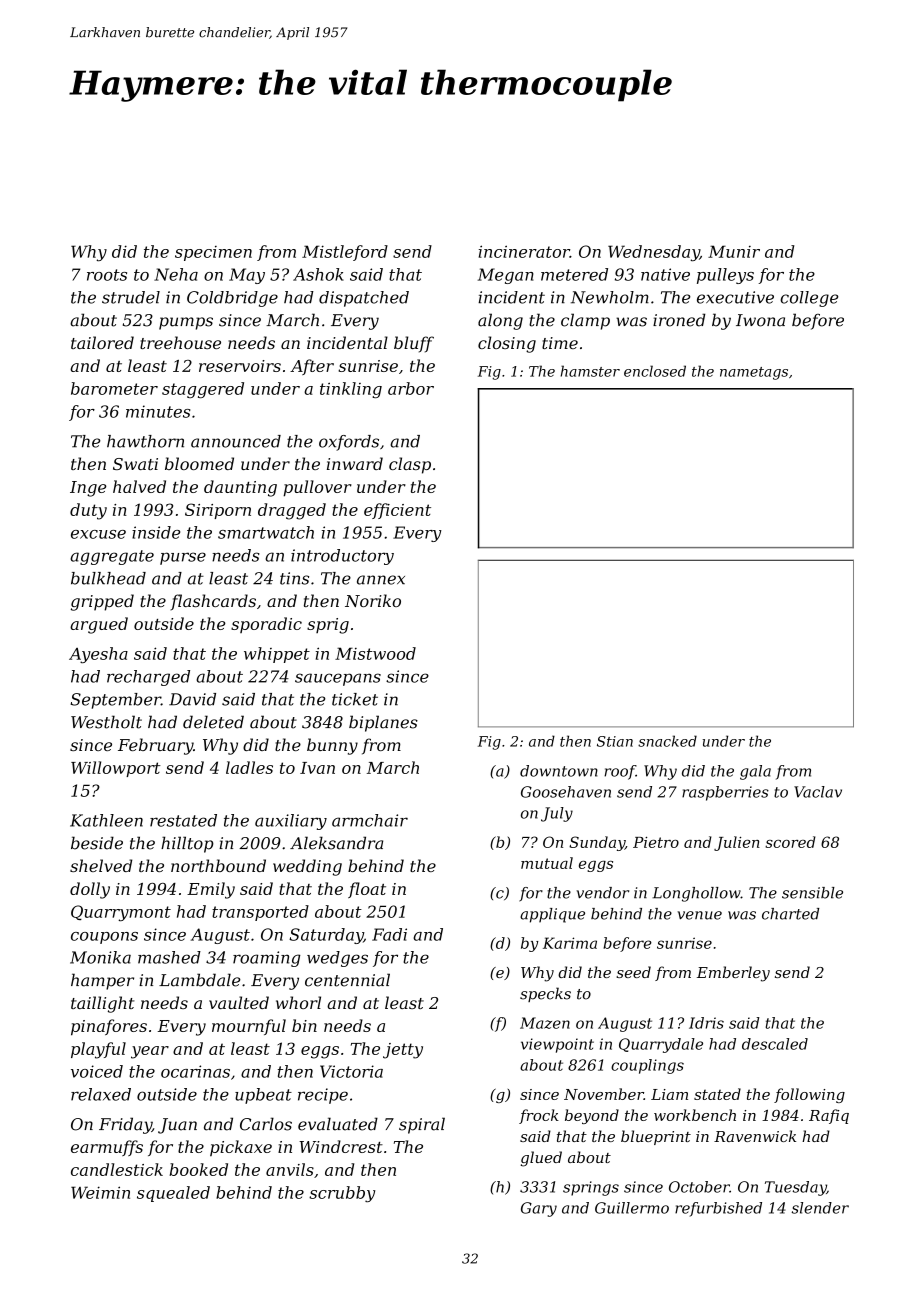 The width and height of the screenshot is (924, 1308). What do you see at coordinates (524, 251) in the screenshot?
I see `incinerator` at bounding box center [524, 251].
